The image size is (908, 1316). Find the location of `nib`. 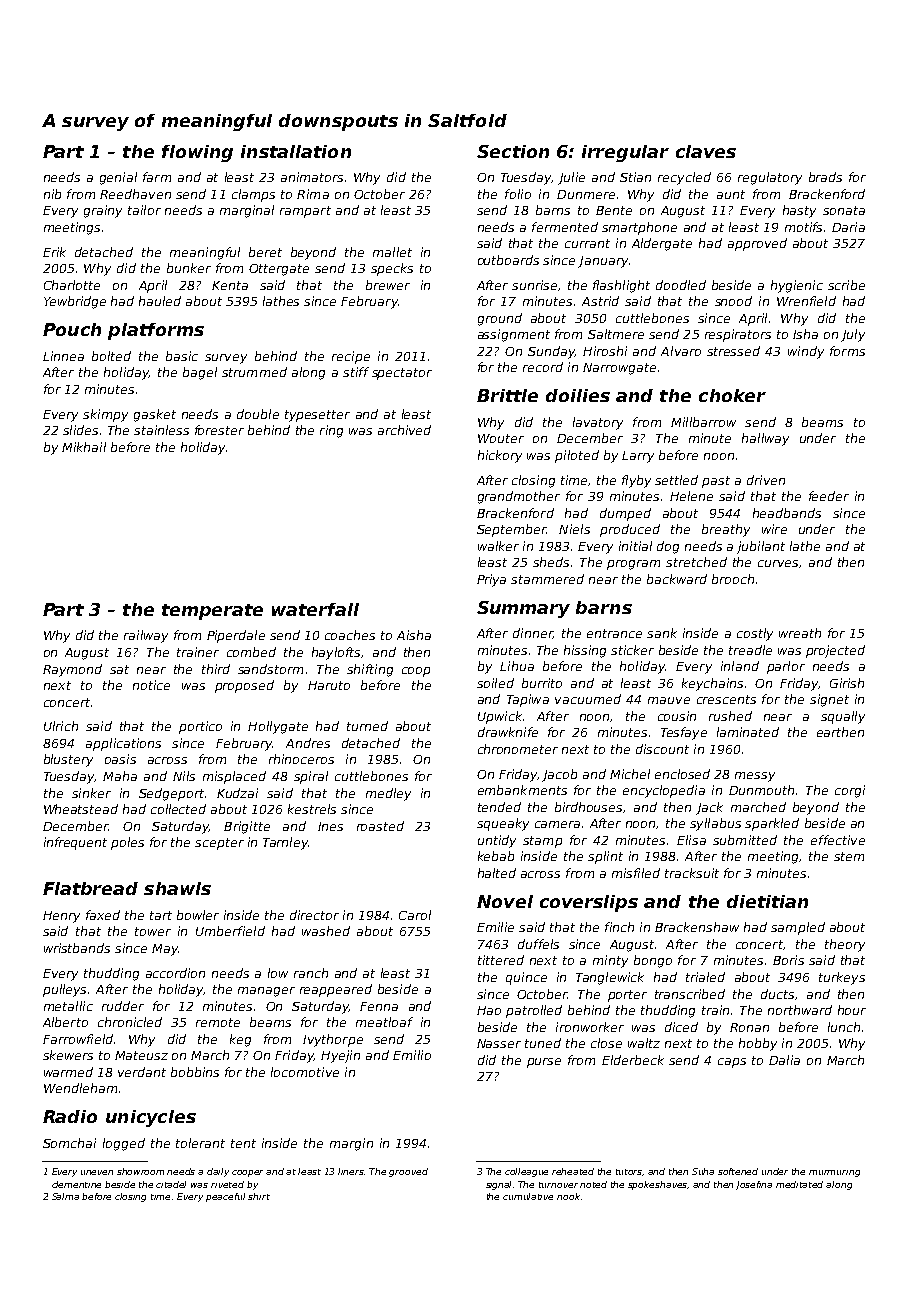

nib is located at coordinates (52, 194).
